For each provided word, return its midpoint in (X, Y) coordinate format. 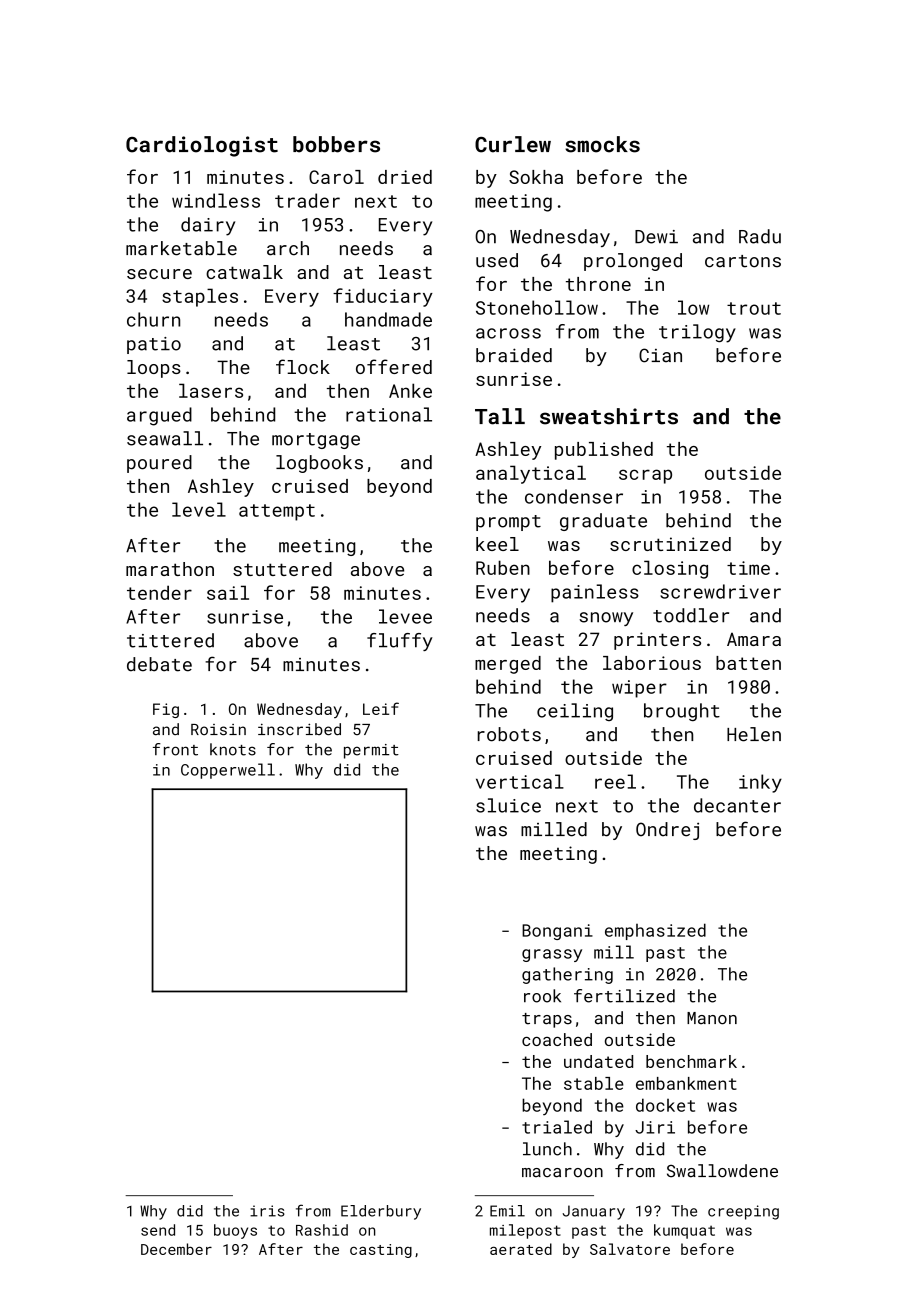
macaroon (562, 1173)
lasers (211, 390)
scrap (645, 476)
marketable (181, 248)
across (508, 333)
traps (547, 1020)
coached (557, 1039)
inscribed (299, 729)
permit (371, 751)
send (158, 1230)
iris (267, 1211)
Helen (754, 734)
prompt (508, 523)
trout (754, 308)
